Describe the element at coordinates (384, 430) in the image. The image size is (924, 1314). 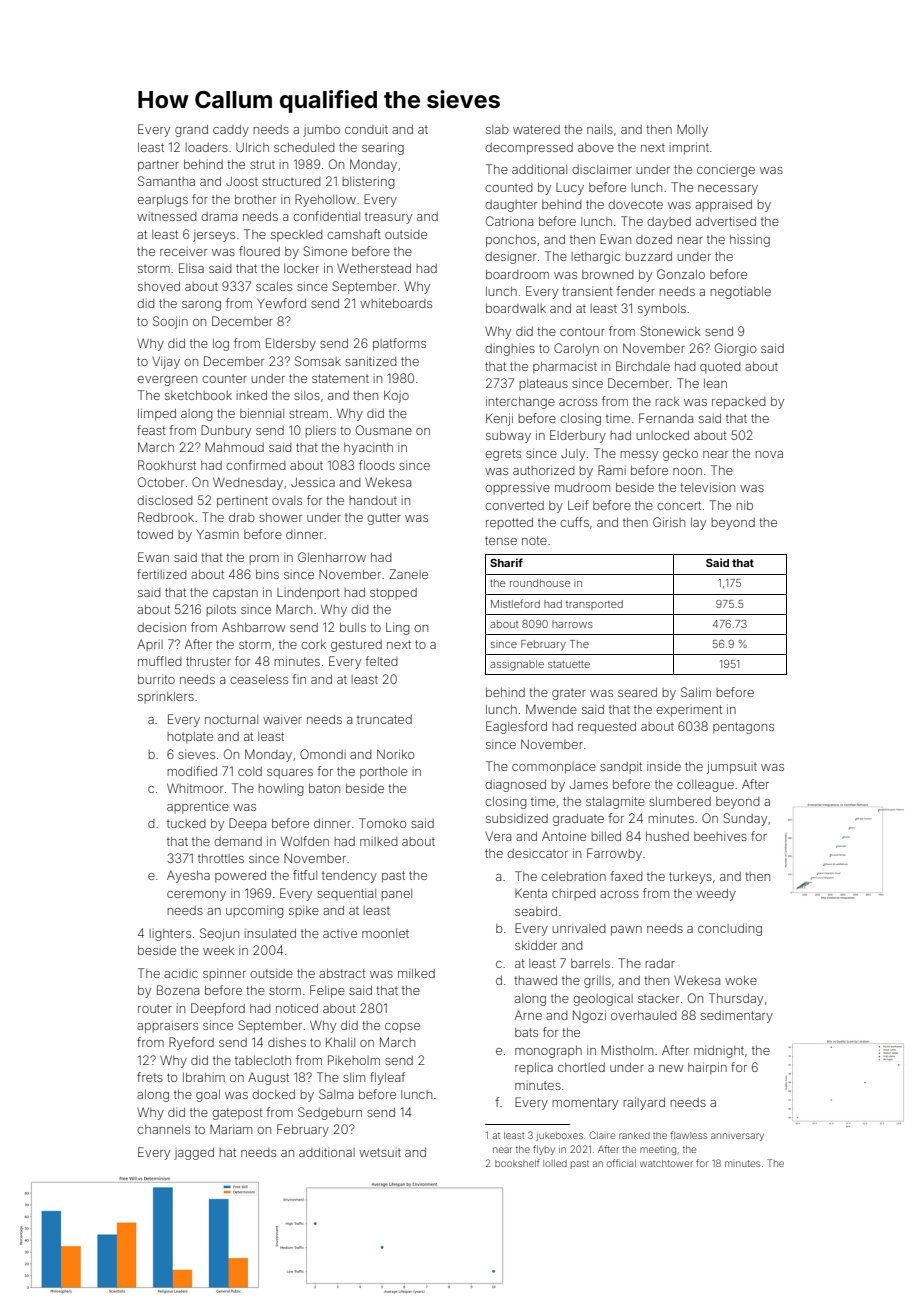
I see `Ousmane` at that location.
